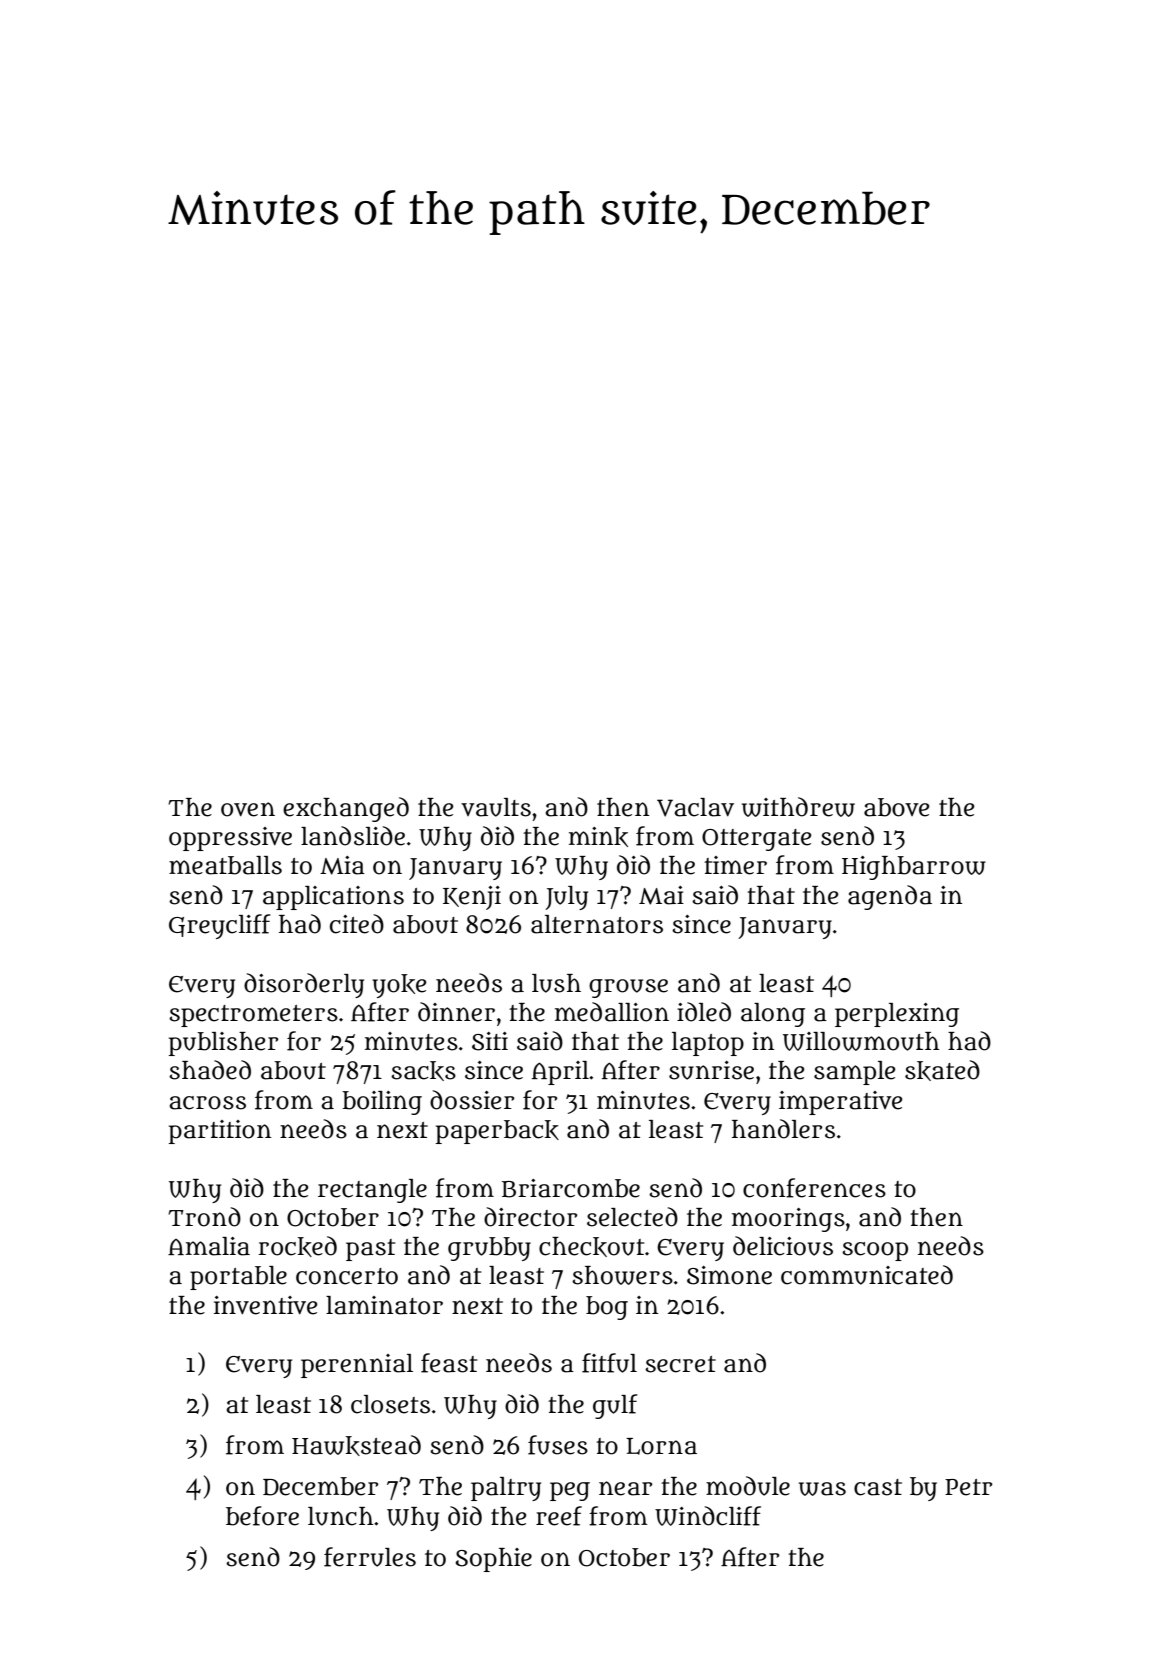 This screenshot has width=1165, height=1654. What do you see at coordinates (248, 809) in the screenshot?
I see `oven` at bounding box center [248, 809].
